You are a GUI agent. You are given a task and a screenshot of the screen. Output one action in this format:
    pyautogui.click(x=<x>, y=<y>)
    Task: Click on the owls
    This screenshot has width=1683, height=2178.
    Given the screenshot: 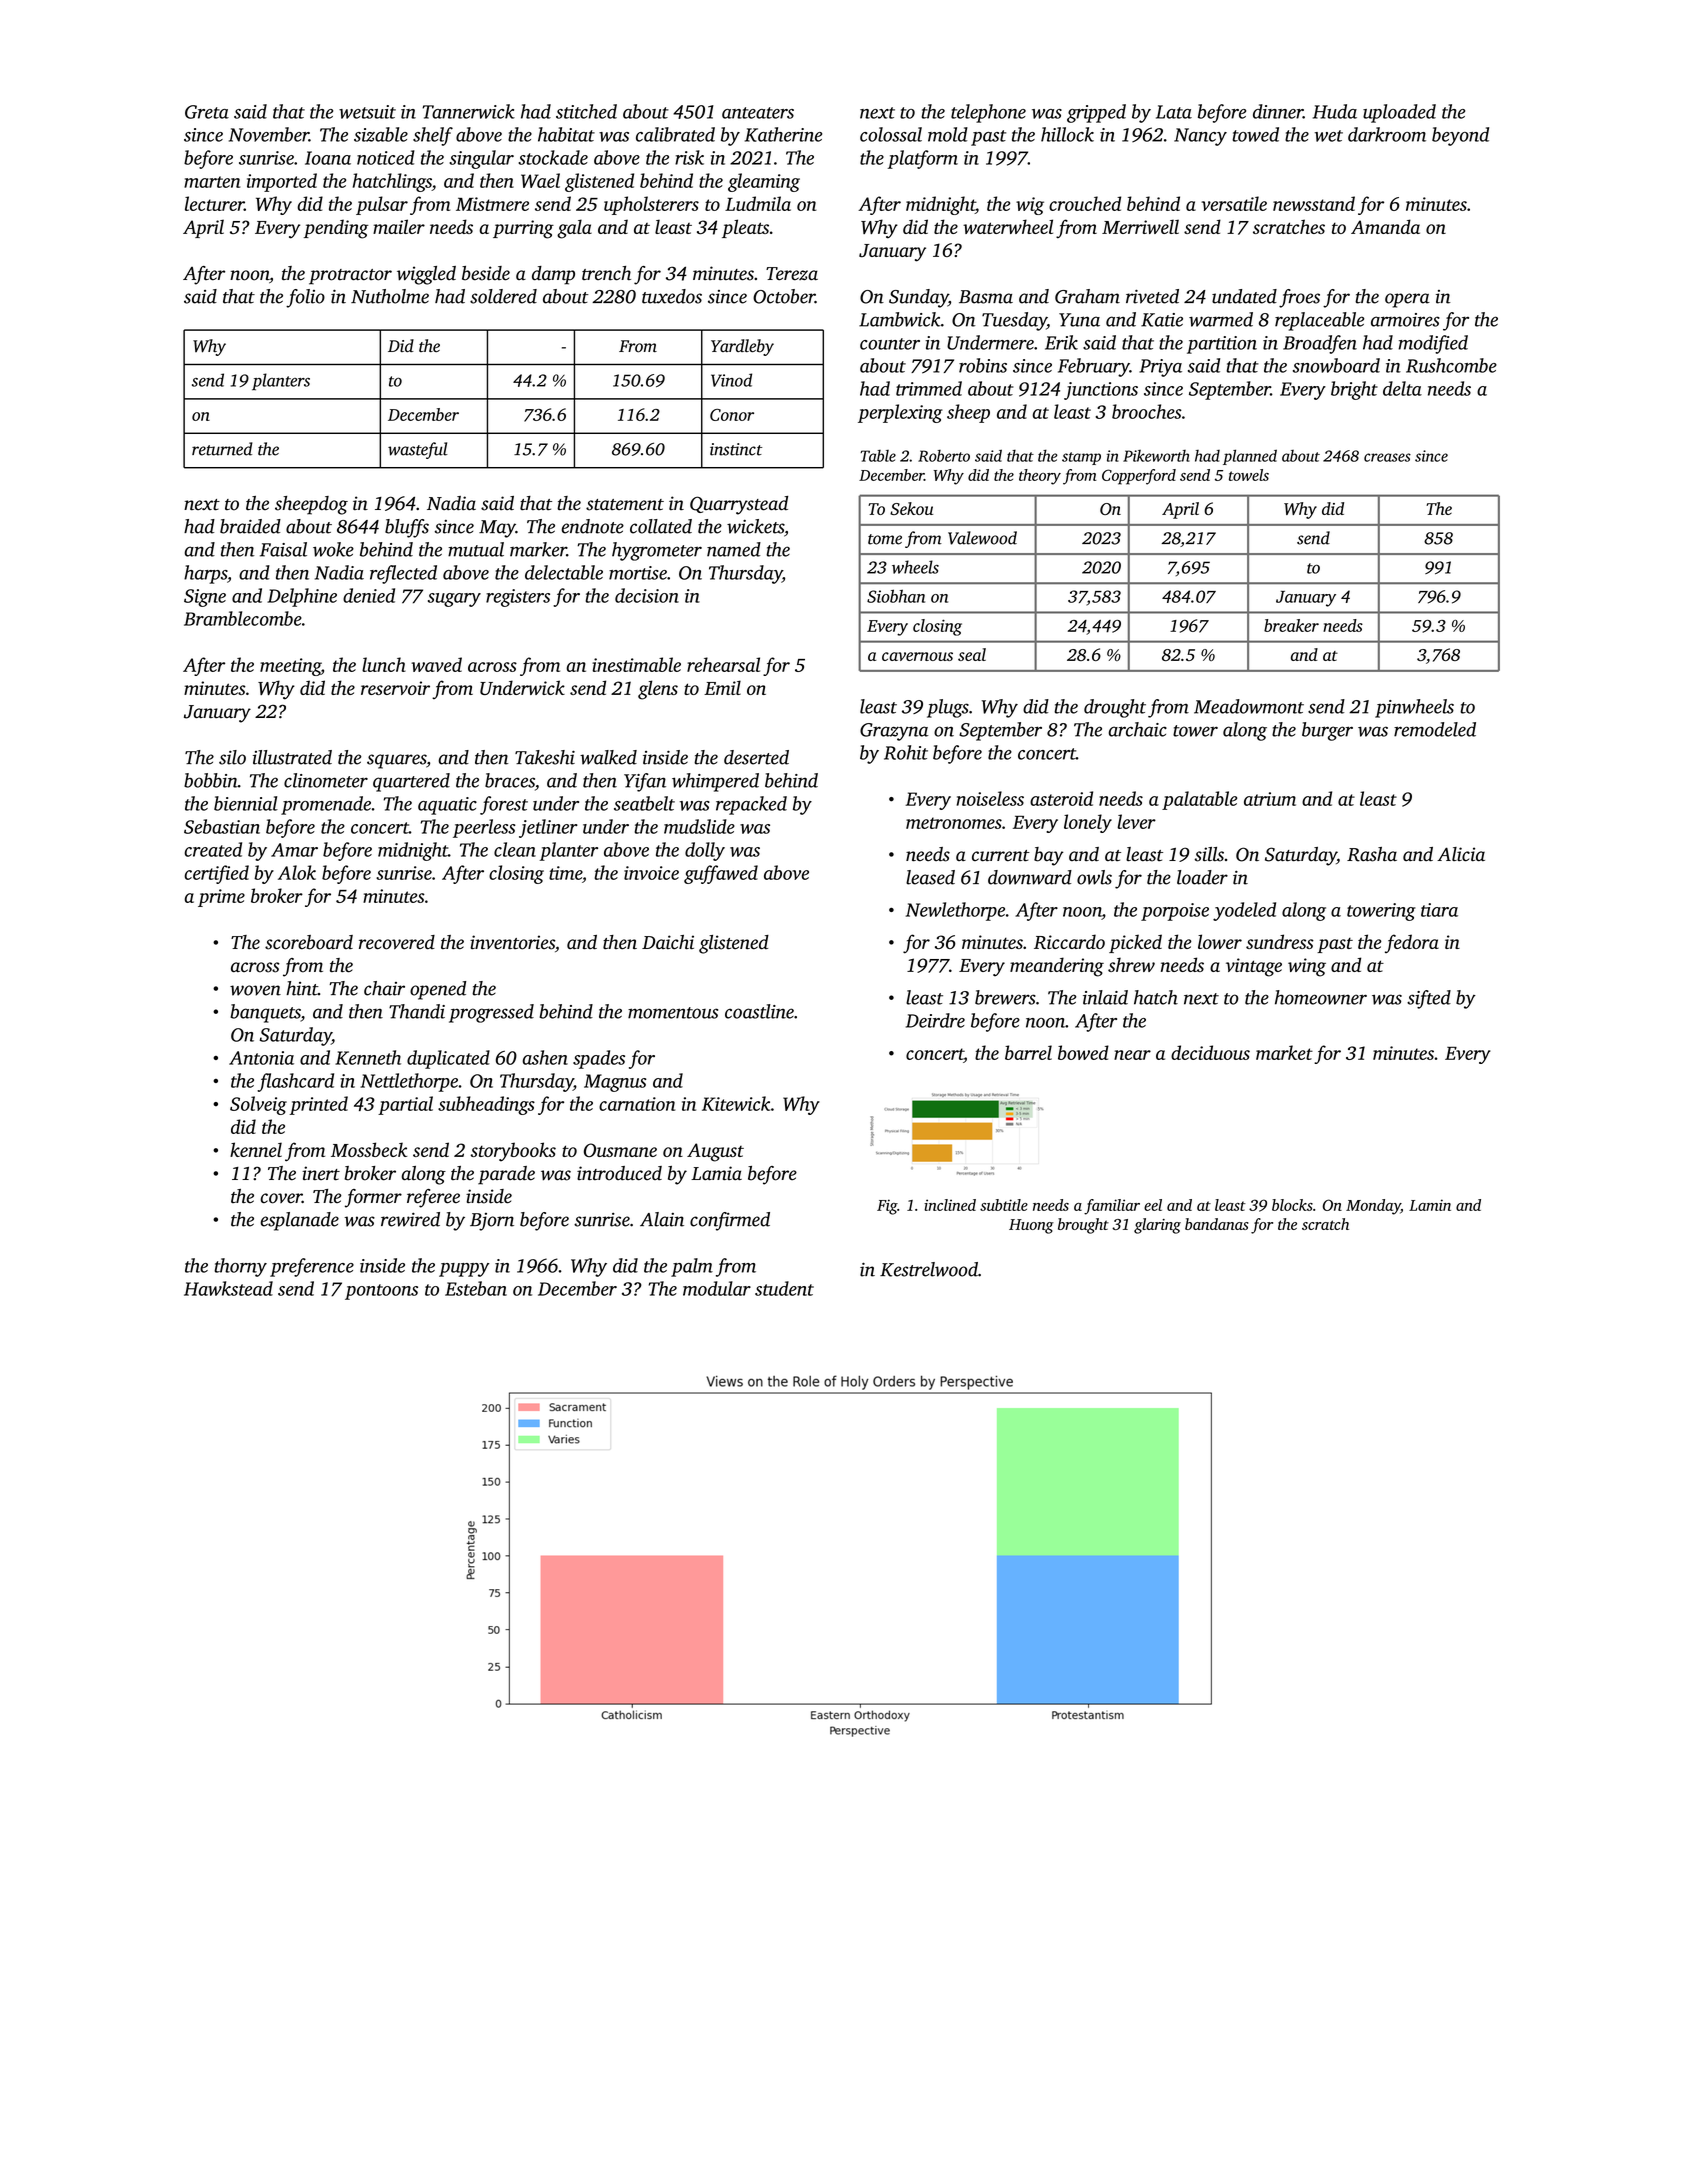 What is the action you would take?
    pyautogui.click(x=1094, y=877)
